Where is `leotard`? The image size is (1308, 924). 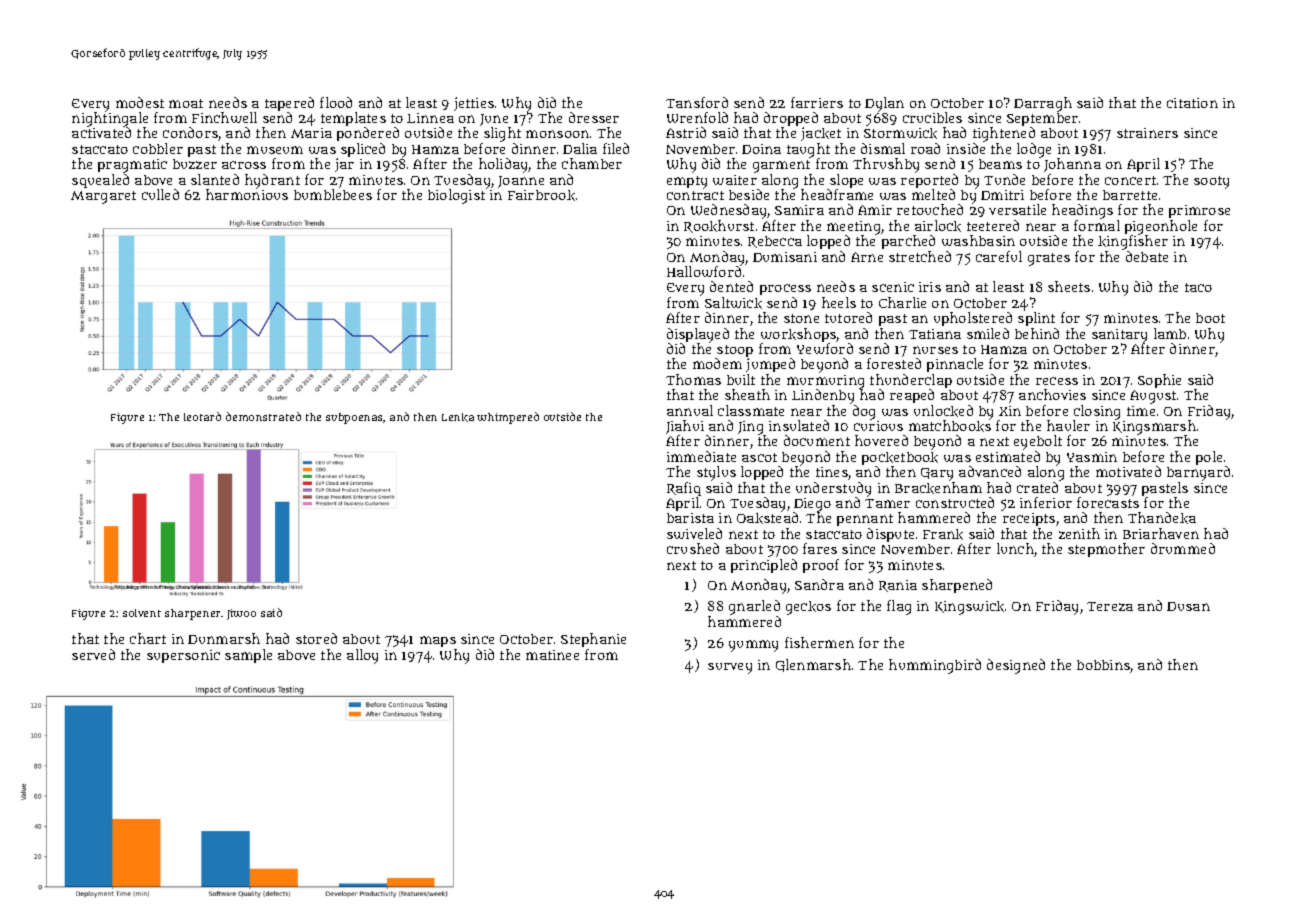
leotard is located at coordinates (202, 416).
